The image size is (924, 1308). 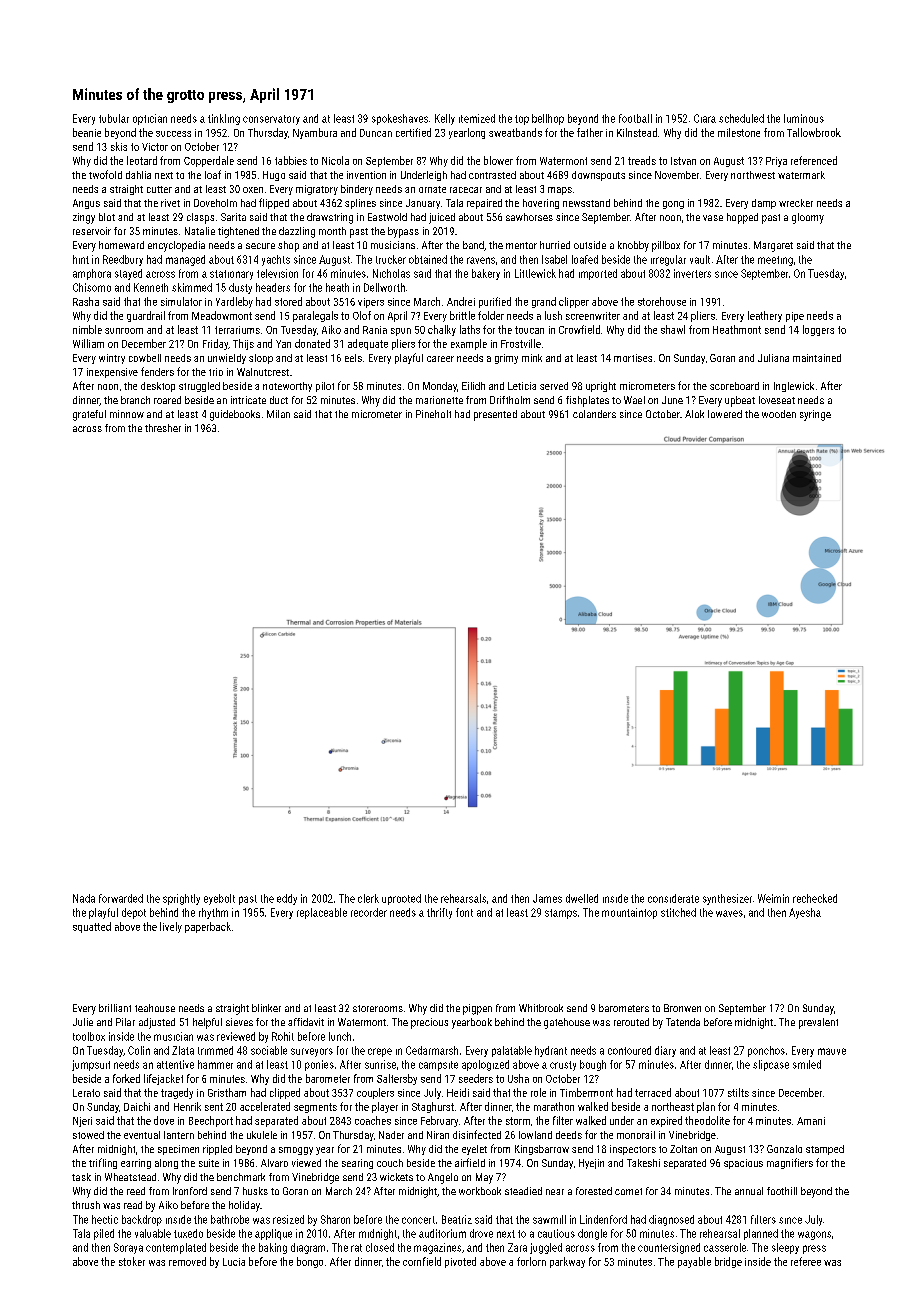 What do you see at coordinates (325, 387) in the screenshot?
I see `pilot` at bounding box center [325, 387].
